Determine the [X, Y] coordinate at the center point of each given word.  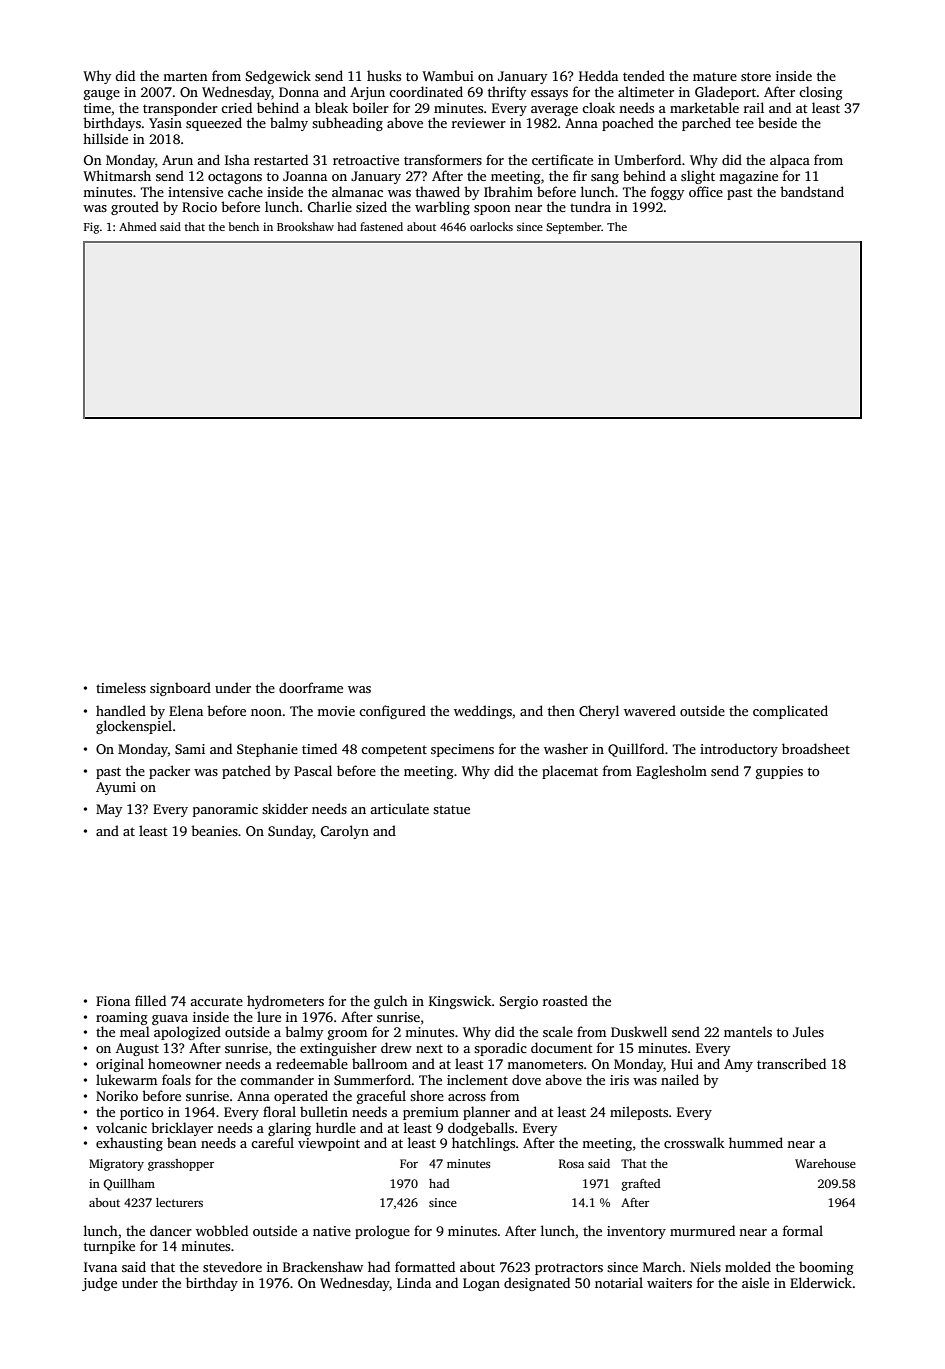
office [706, 191]
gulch [391, 1002]
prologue [382, 1232]
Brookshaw [305, 226]
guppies [779, 772]
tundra [590, 206]
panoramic [225, 810]
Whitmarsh [117, 175]
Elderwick [821, 1282]
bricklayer [182, 1129]
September [574, 228]
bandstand [812, 191]
